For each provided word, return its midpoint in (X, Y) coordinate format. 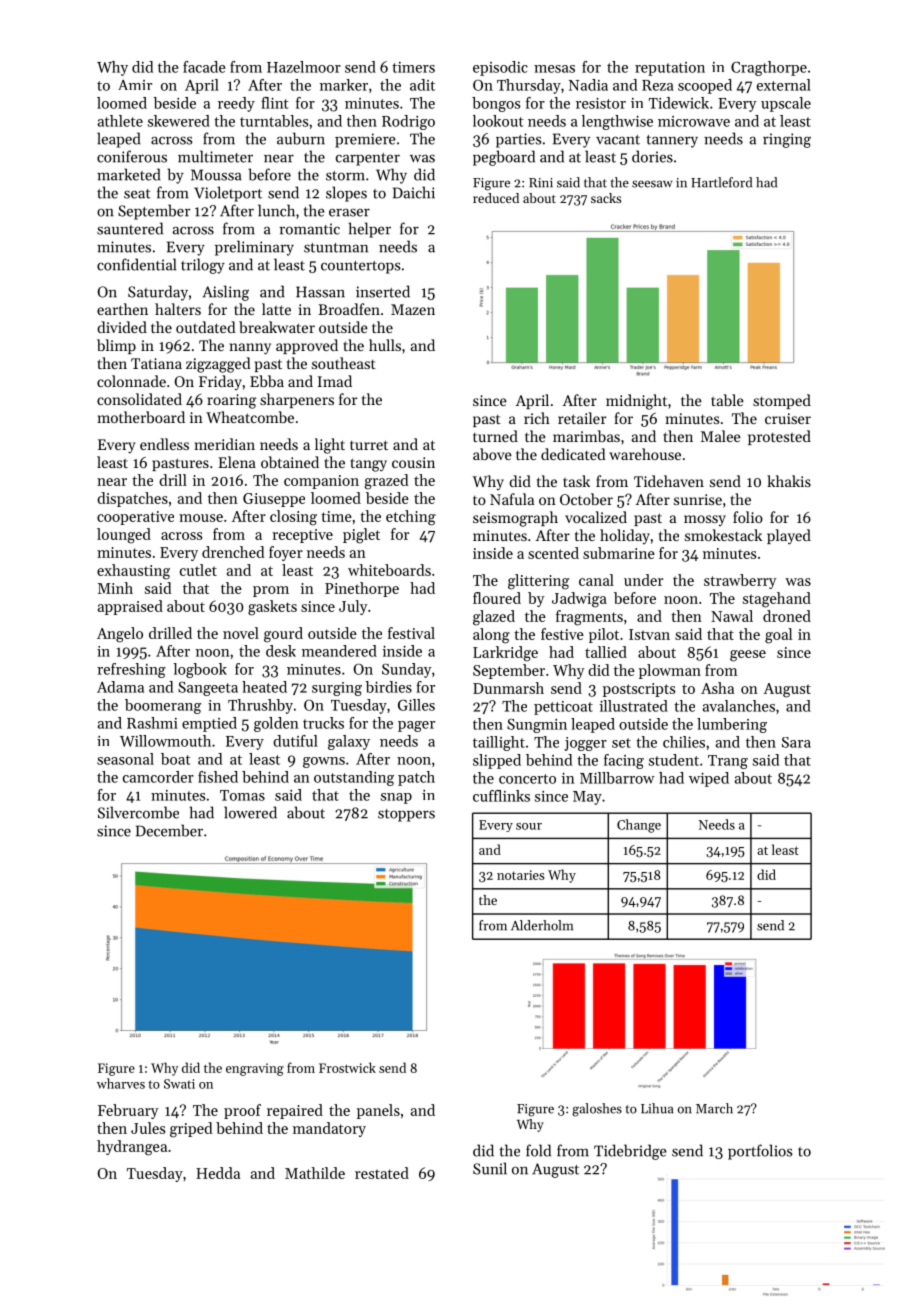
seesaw (652, 184)
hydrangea (132, 1148)
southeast (344, 363)
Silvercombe (138, 812)
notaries (520, 875)
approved (307, 346)
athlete (120, 121)
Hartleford (721, 182)
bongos (496, 104)
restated (382, 1173)
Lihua (657, 1108)
